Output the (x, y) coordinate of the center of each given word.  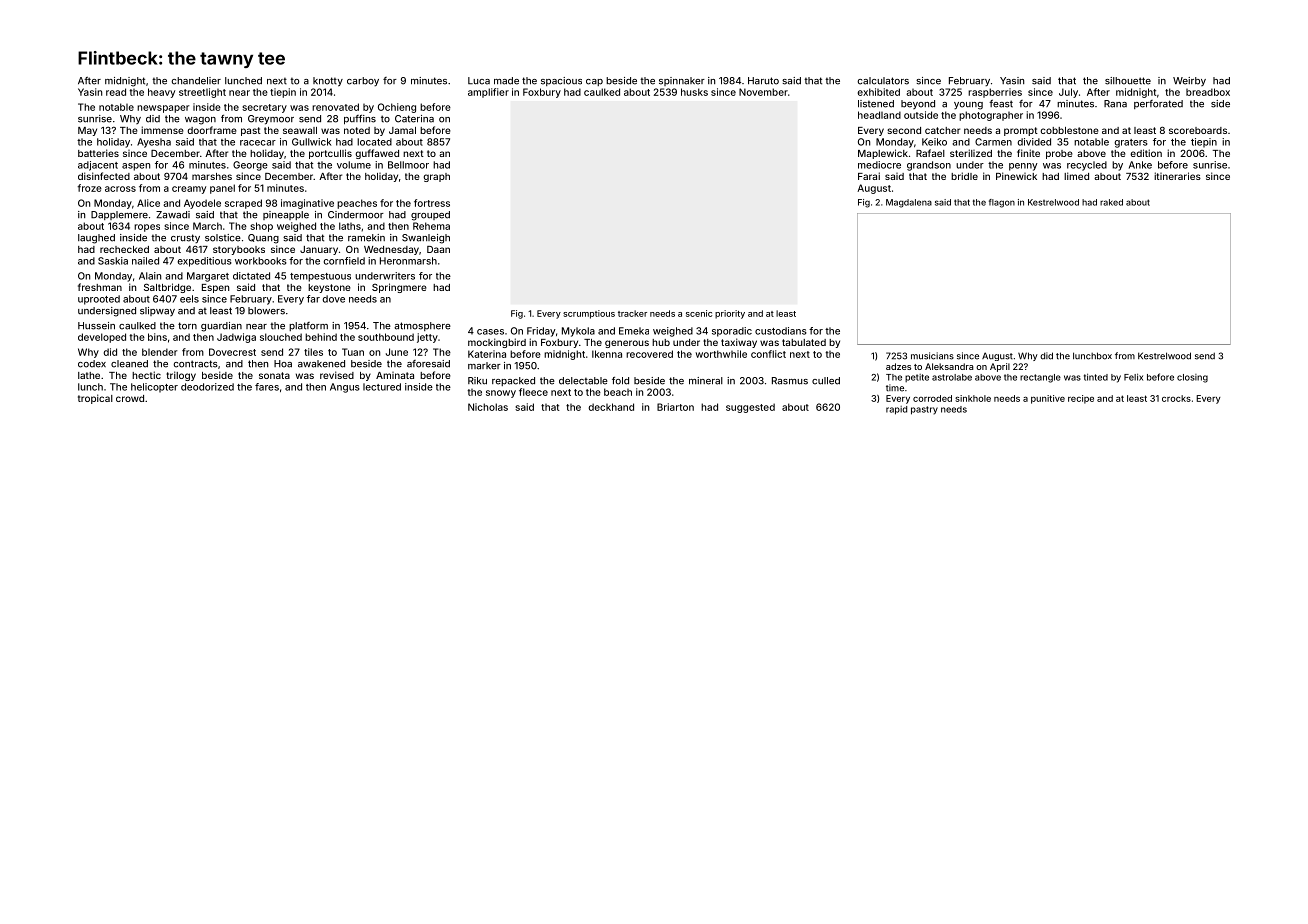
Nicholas (488, 407)
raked (1111, 202)
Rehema (431, 226)
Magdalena (909, 203)
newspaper (163, 109)
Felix (1133, 377)
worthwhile (721, 354)
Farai (869, 176)
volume (354, 165)
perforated (1158, 104)
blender (160, 352)
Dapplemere (119, 215)
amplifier (488, 93)
